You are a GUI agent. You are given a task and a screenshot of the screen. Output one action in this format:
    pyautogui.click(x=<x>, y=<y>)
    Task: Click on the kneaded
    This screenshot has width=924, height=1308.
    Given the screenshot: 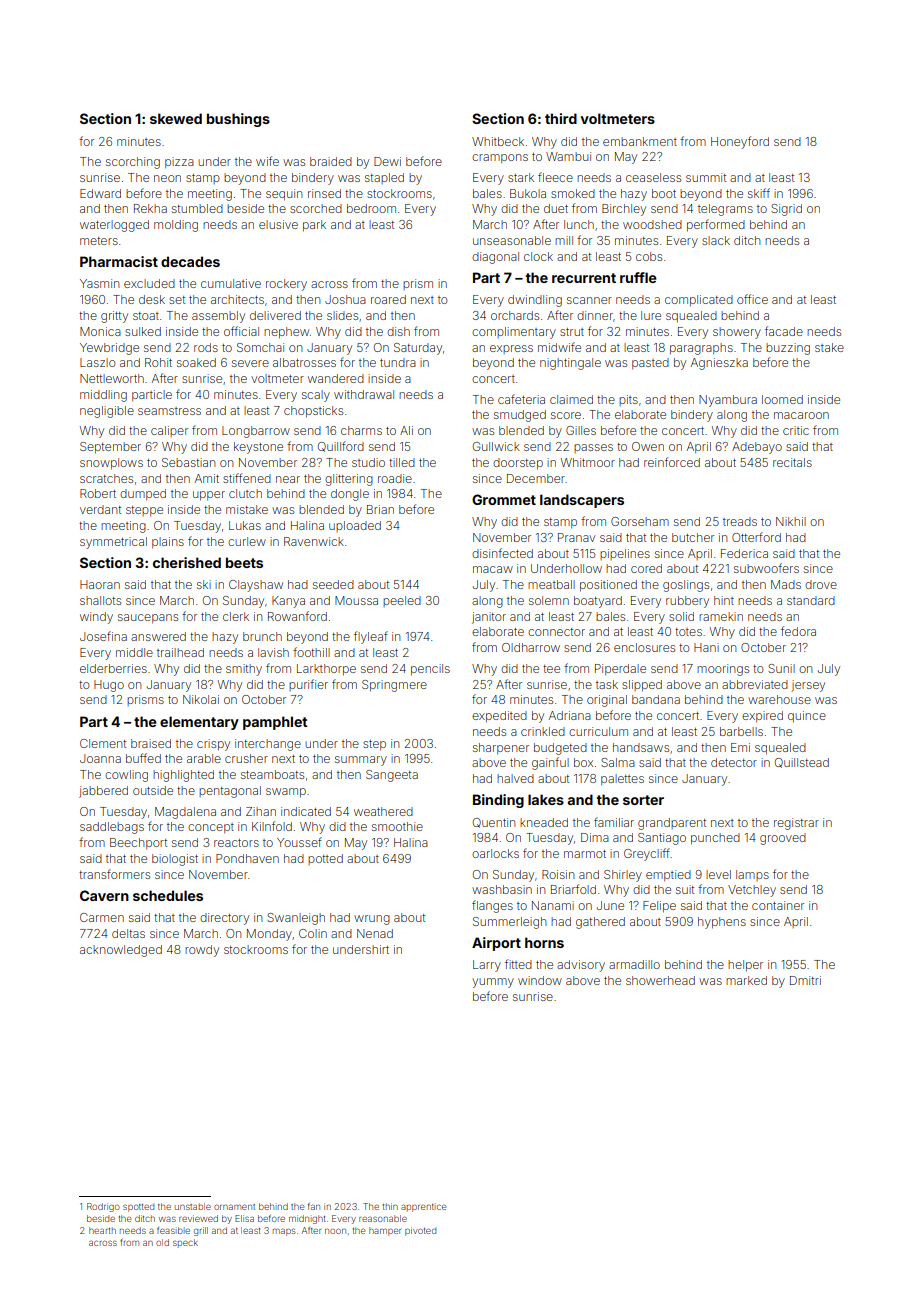 What is the action you would take?
    pyautogui.click(x=544, y=822)
